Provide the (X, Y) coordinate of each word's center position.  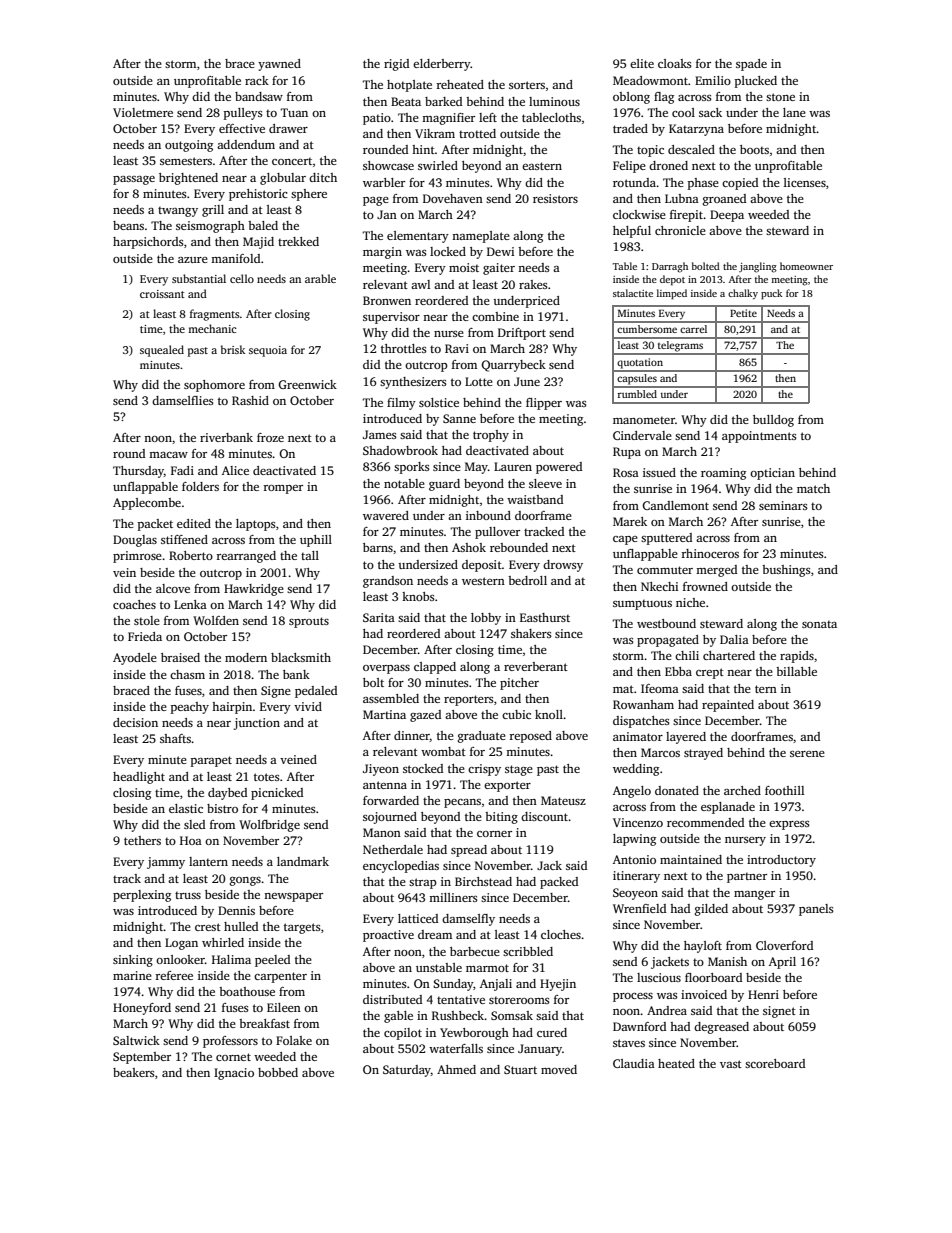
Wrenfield (639, 908)
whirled (223, 942)
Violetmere (143, 112)
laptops (256, 525)
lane (794, 112)
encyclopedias (401, 867)
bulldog (773, 421)
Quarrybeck (513, 366)
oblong (631, 98)
